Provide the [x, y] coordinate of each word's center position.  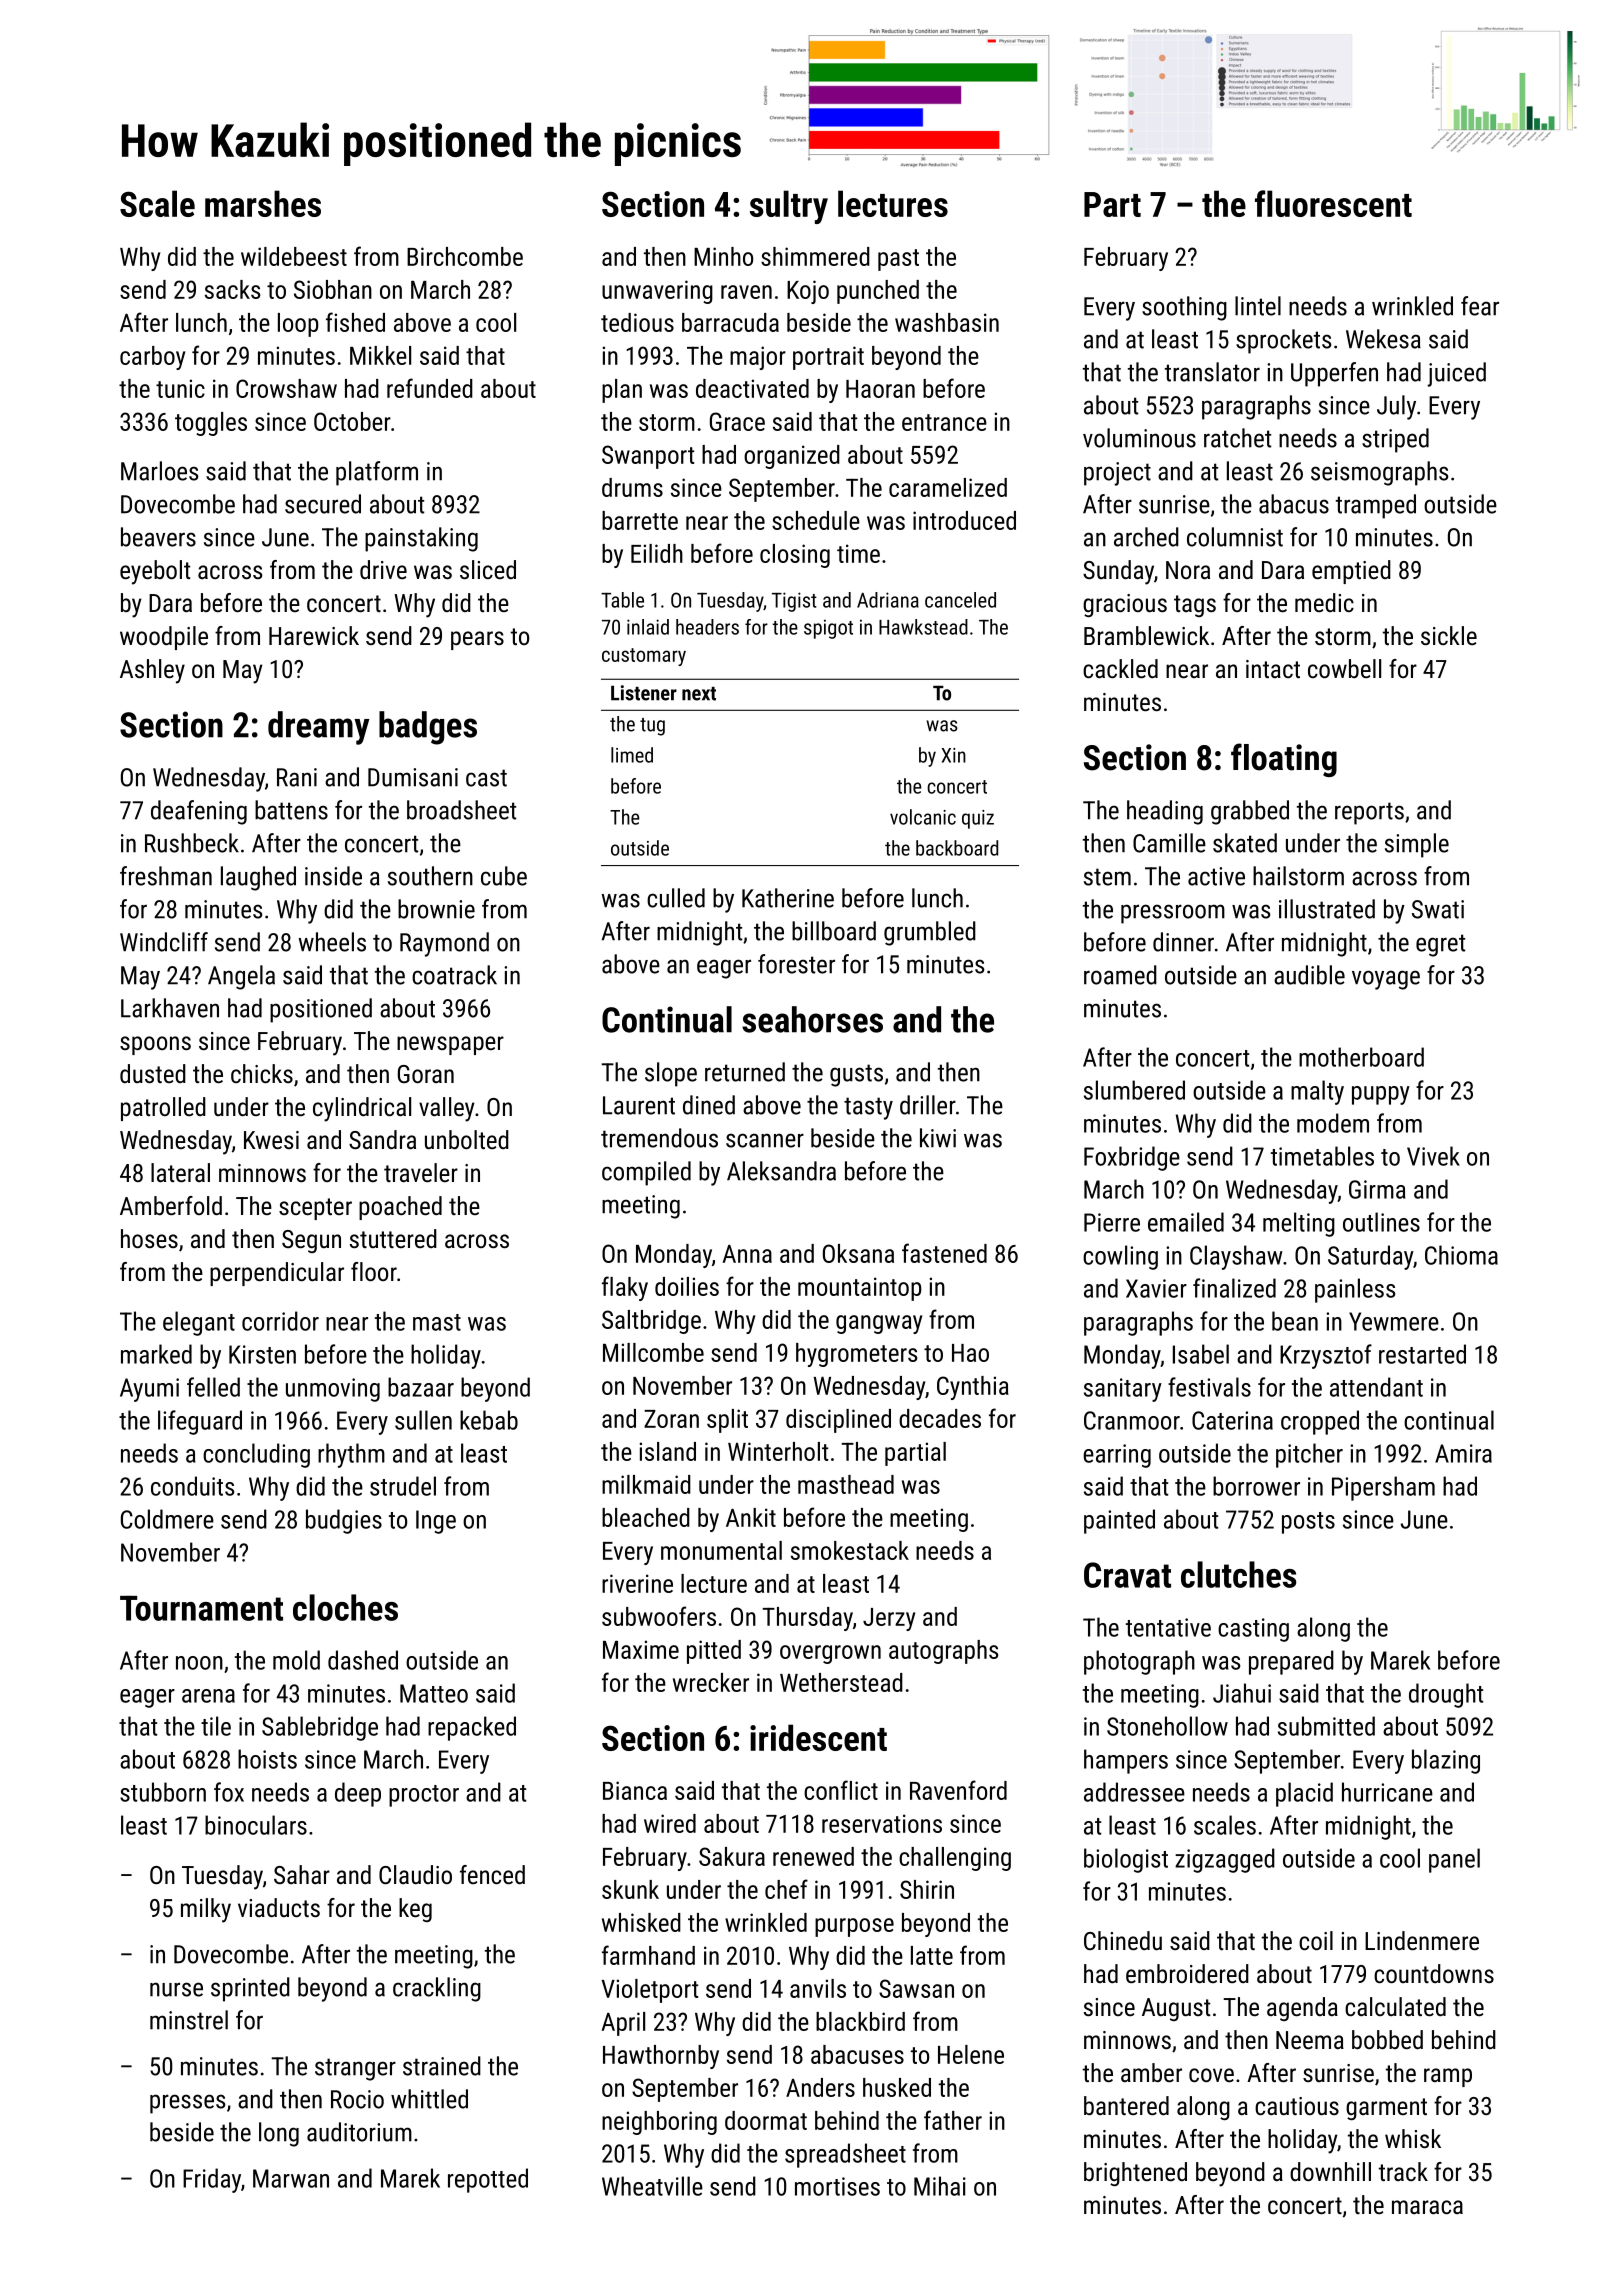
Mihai [940, 2186]
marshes [263, 203]
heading [1165, 812]
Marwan [291, 2178]
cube [504, 876]
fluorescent [1333, 203]
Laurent [639, 1105]
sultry [789, 207]
